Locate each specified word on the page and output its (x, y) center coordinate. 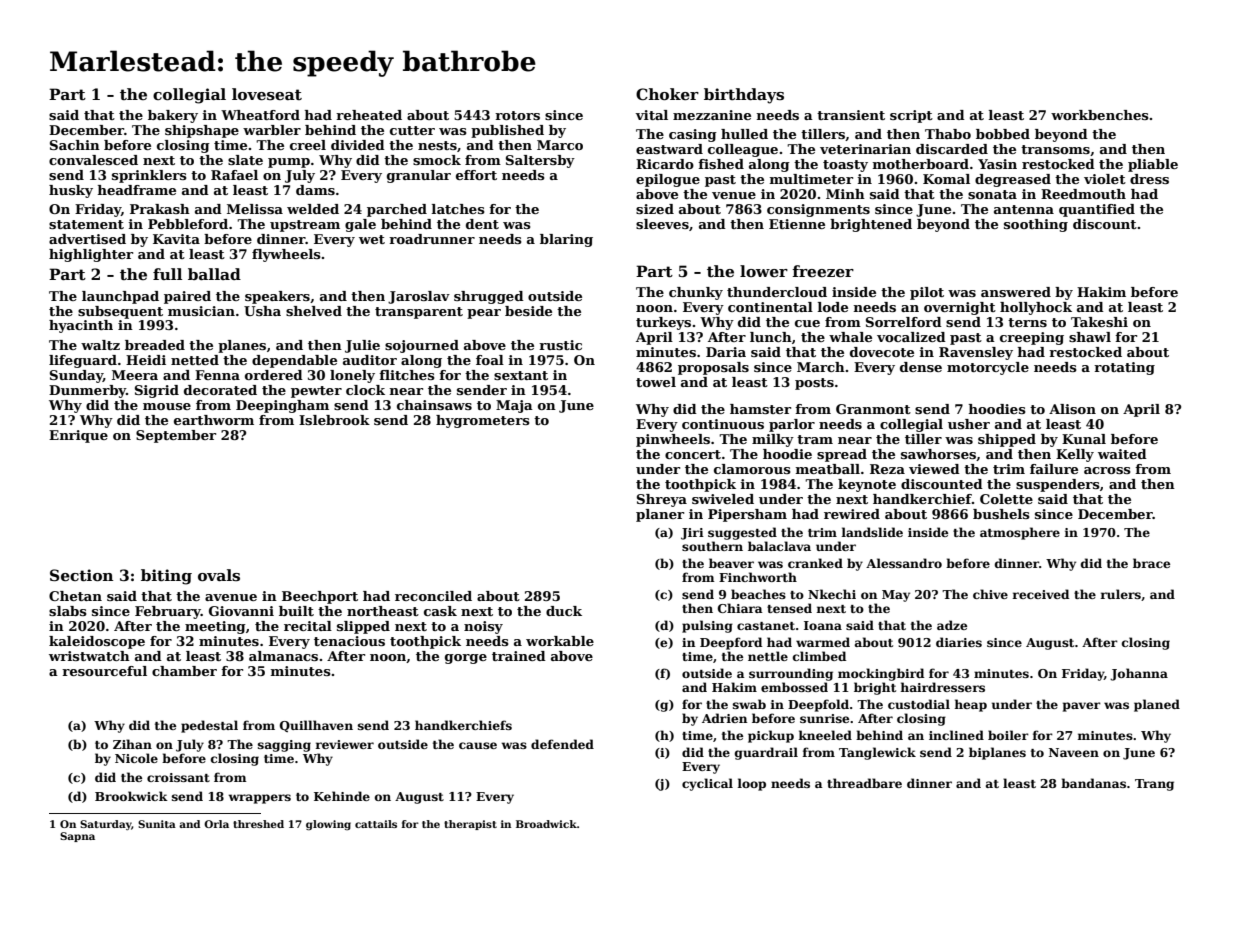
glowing (328, 825)
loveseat (267, 94)
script (911, 116)
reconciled (433, 596)
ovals (219, 575)
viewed (934, 469)
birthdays (744, 96)
